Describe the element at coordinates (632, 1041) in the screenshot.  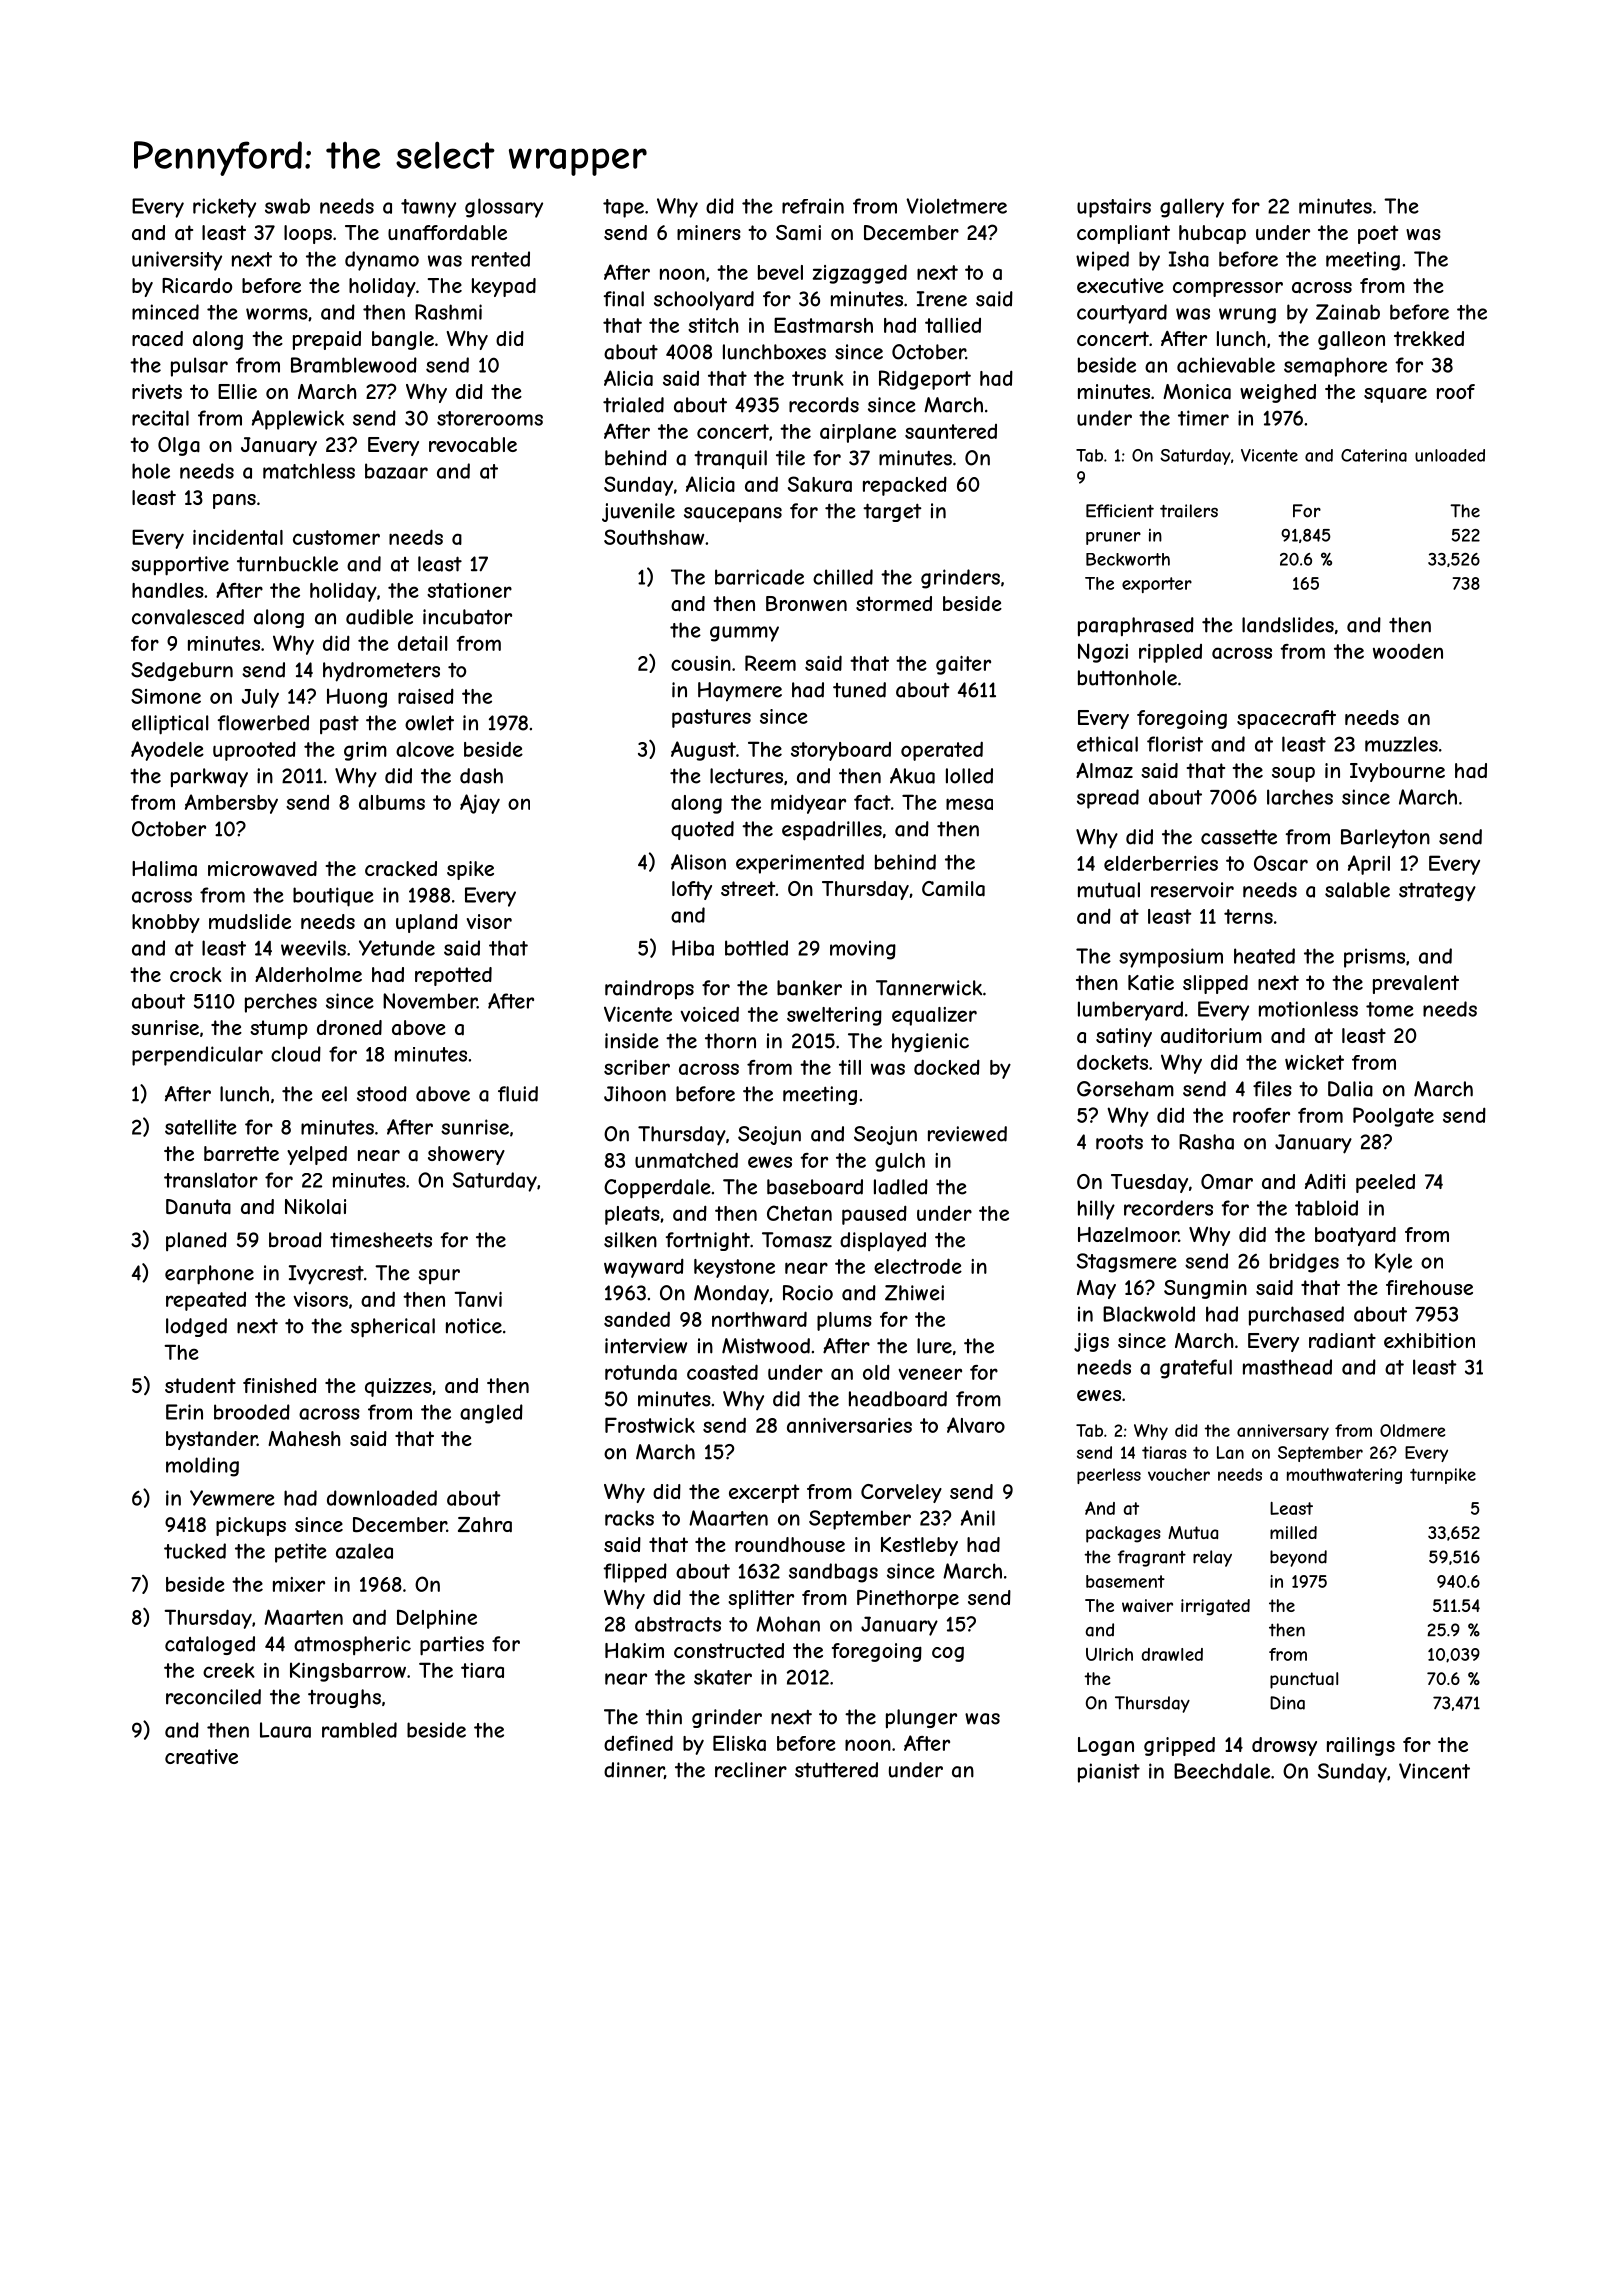
I see `inside` at that location.
